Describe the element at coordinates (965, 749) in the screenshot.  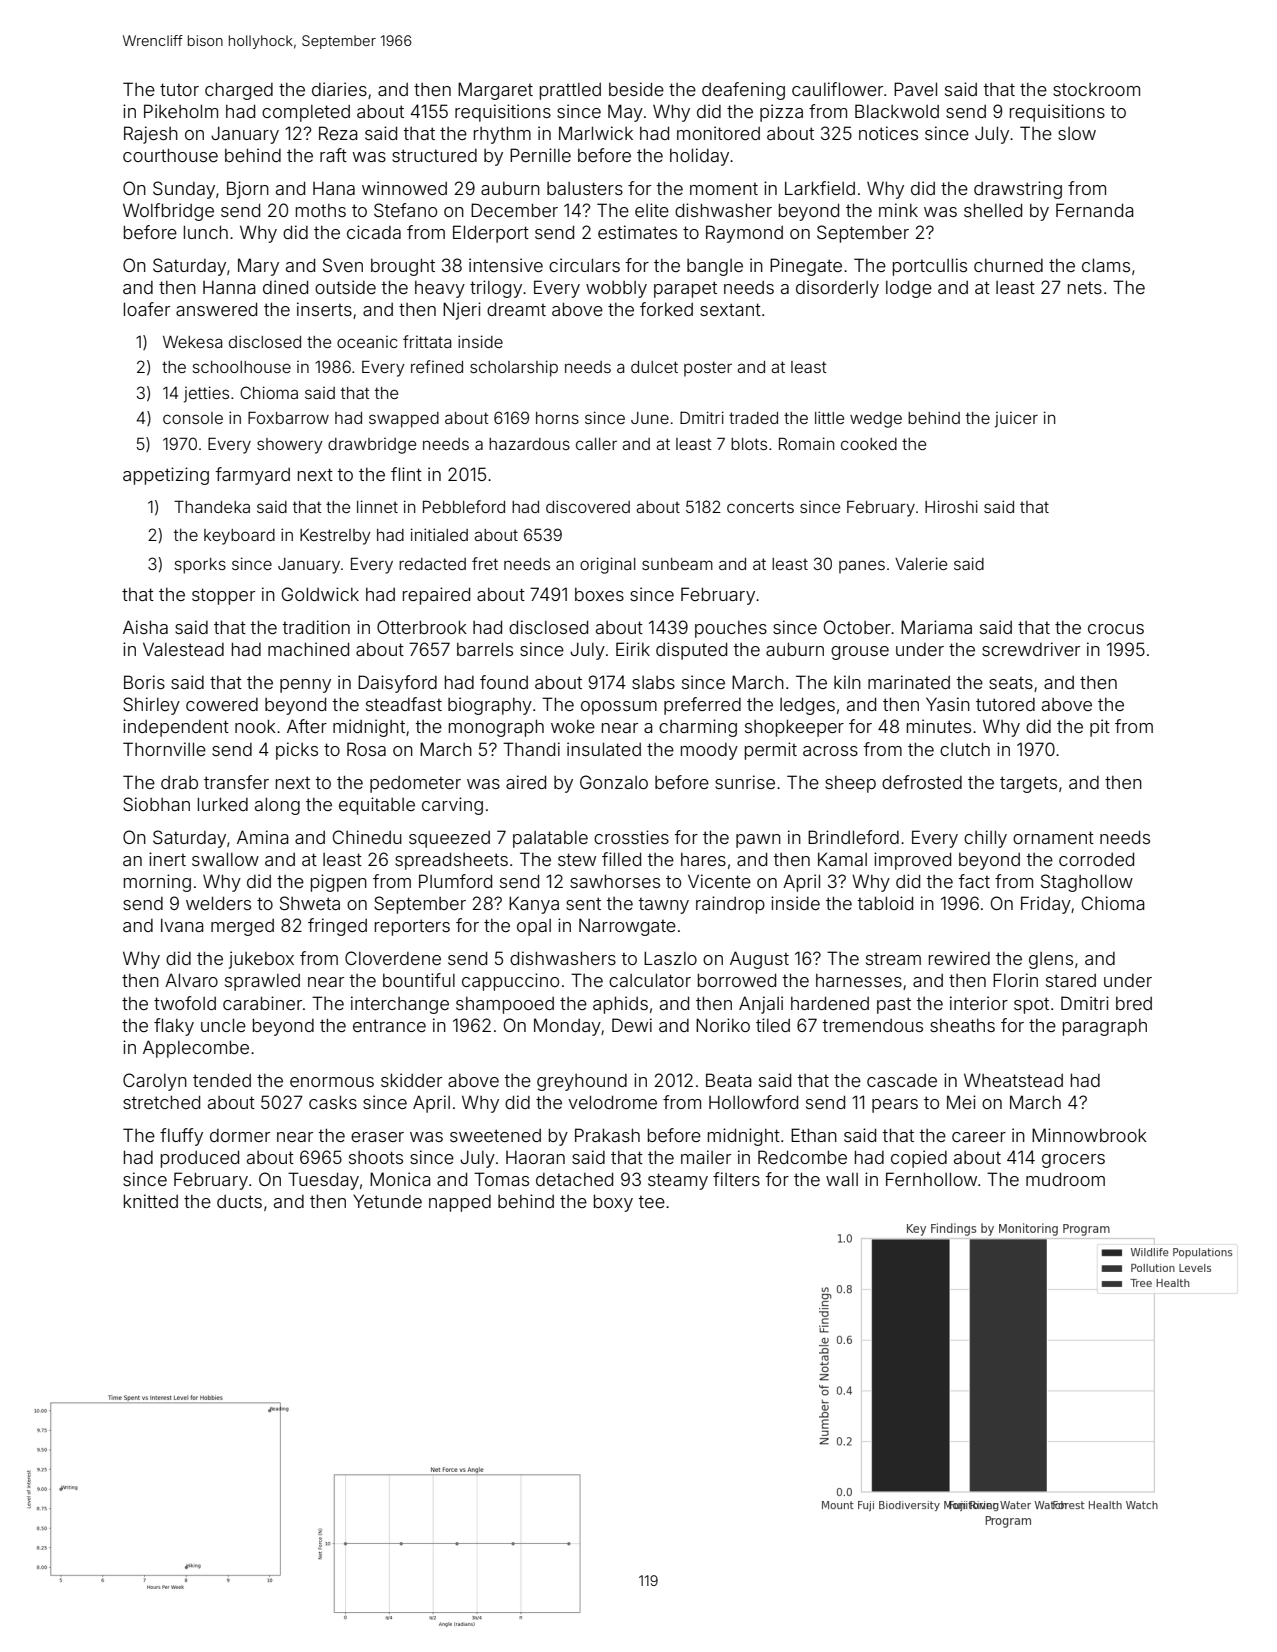
I see `clutch` at that location.
